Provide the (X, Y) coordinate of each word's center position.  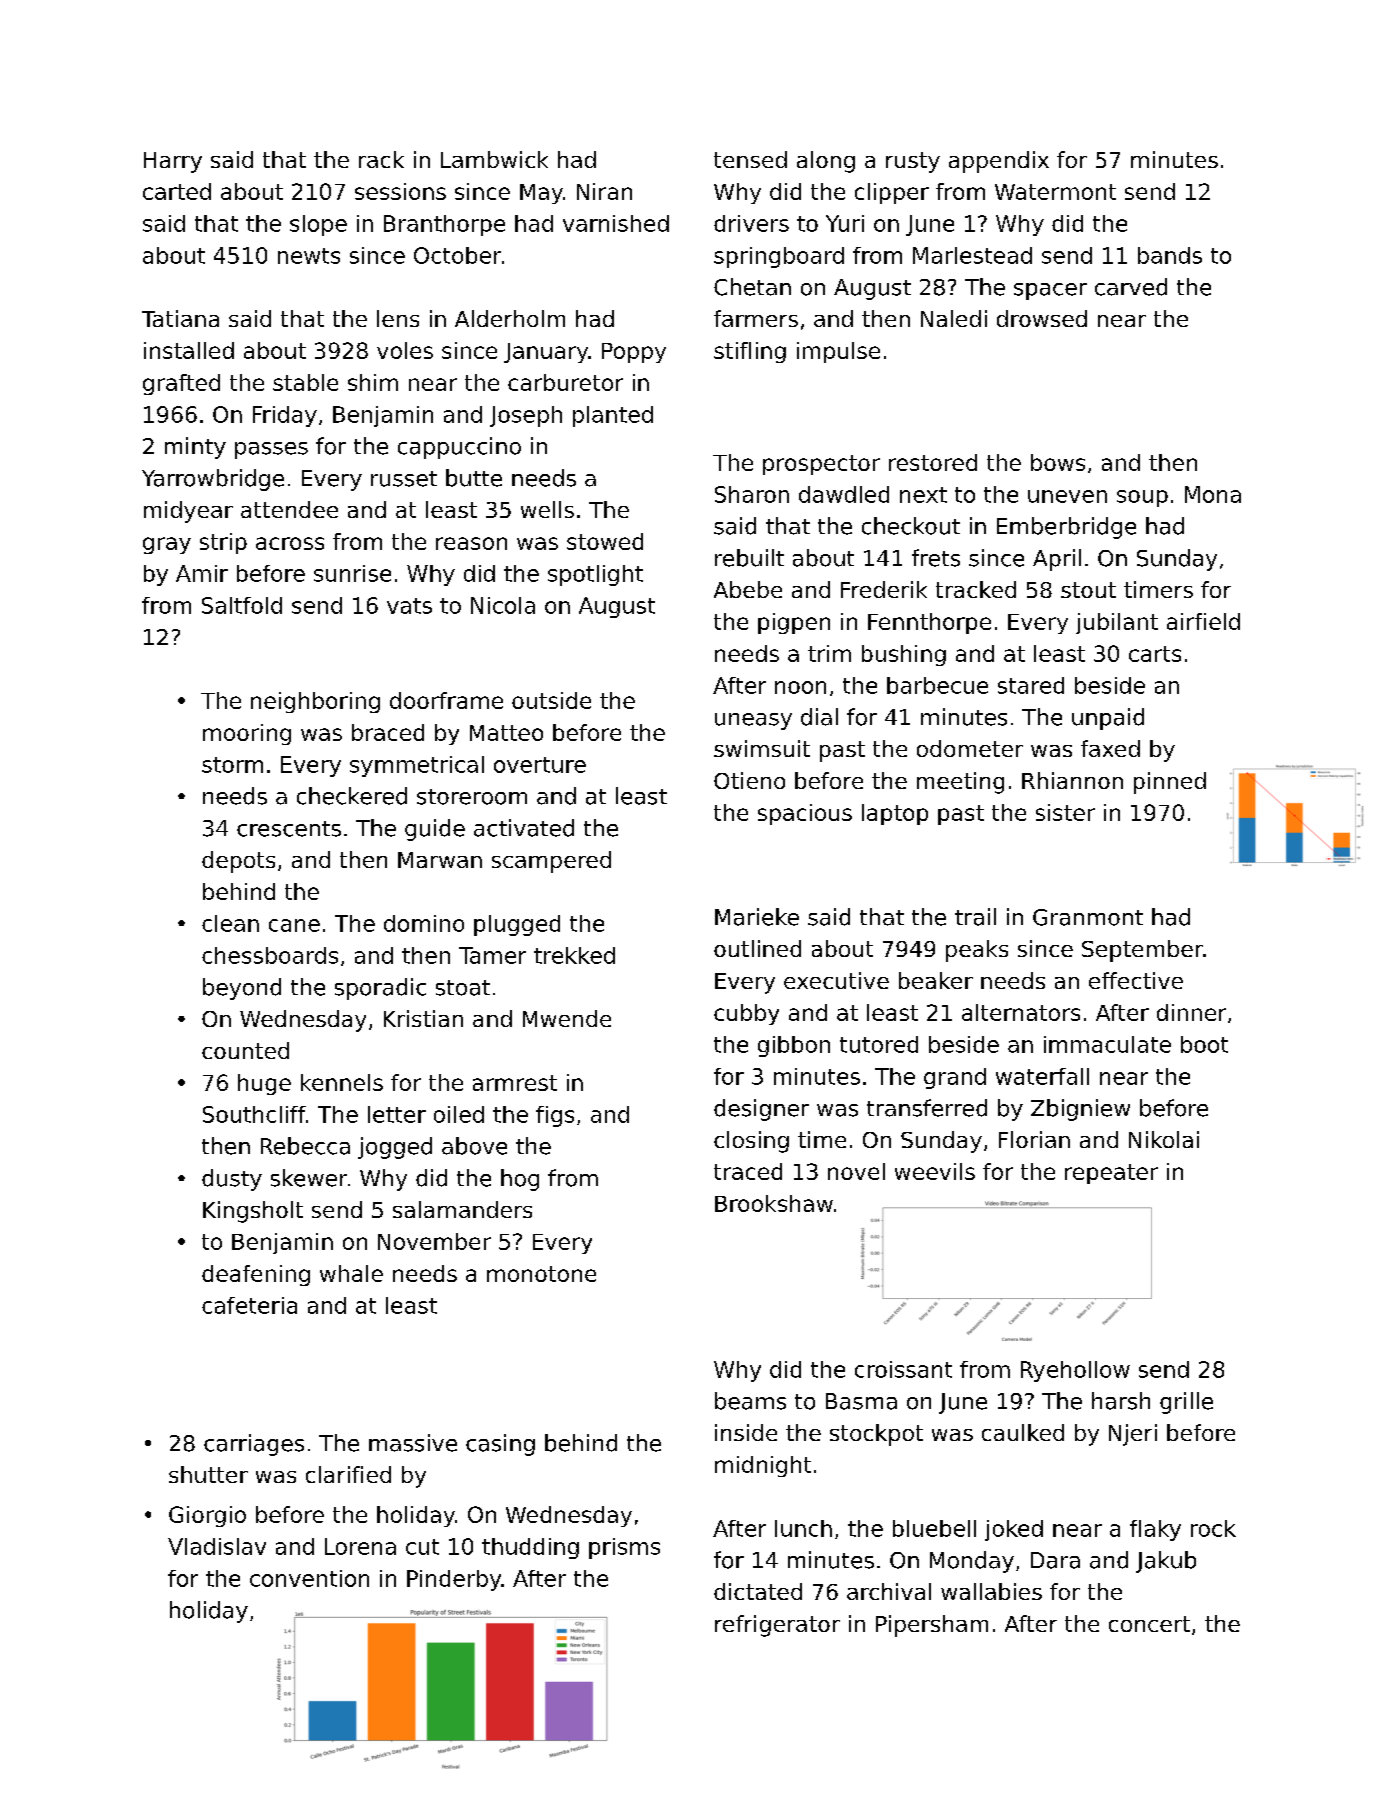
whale (351, 1273)
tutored (879, 1044)
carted (177, 191)
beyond (242, 989)
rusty (913, 162)
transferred (927, 1108)
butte (474, 478)
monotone (541, 1274)
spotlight (595, 575)
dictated (758, 1591)
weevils (935, 1171)
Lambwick (494, 159)
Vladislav (217, 1546)
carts (1155, 654)
